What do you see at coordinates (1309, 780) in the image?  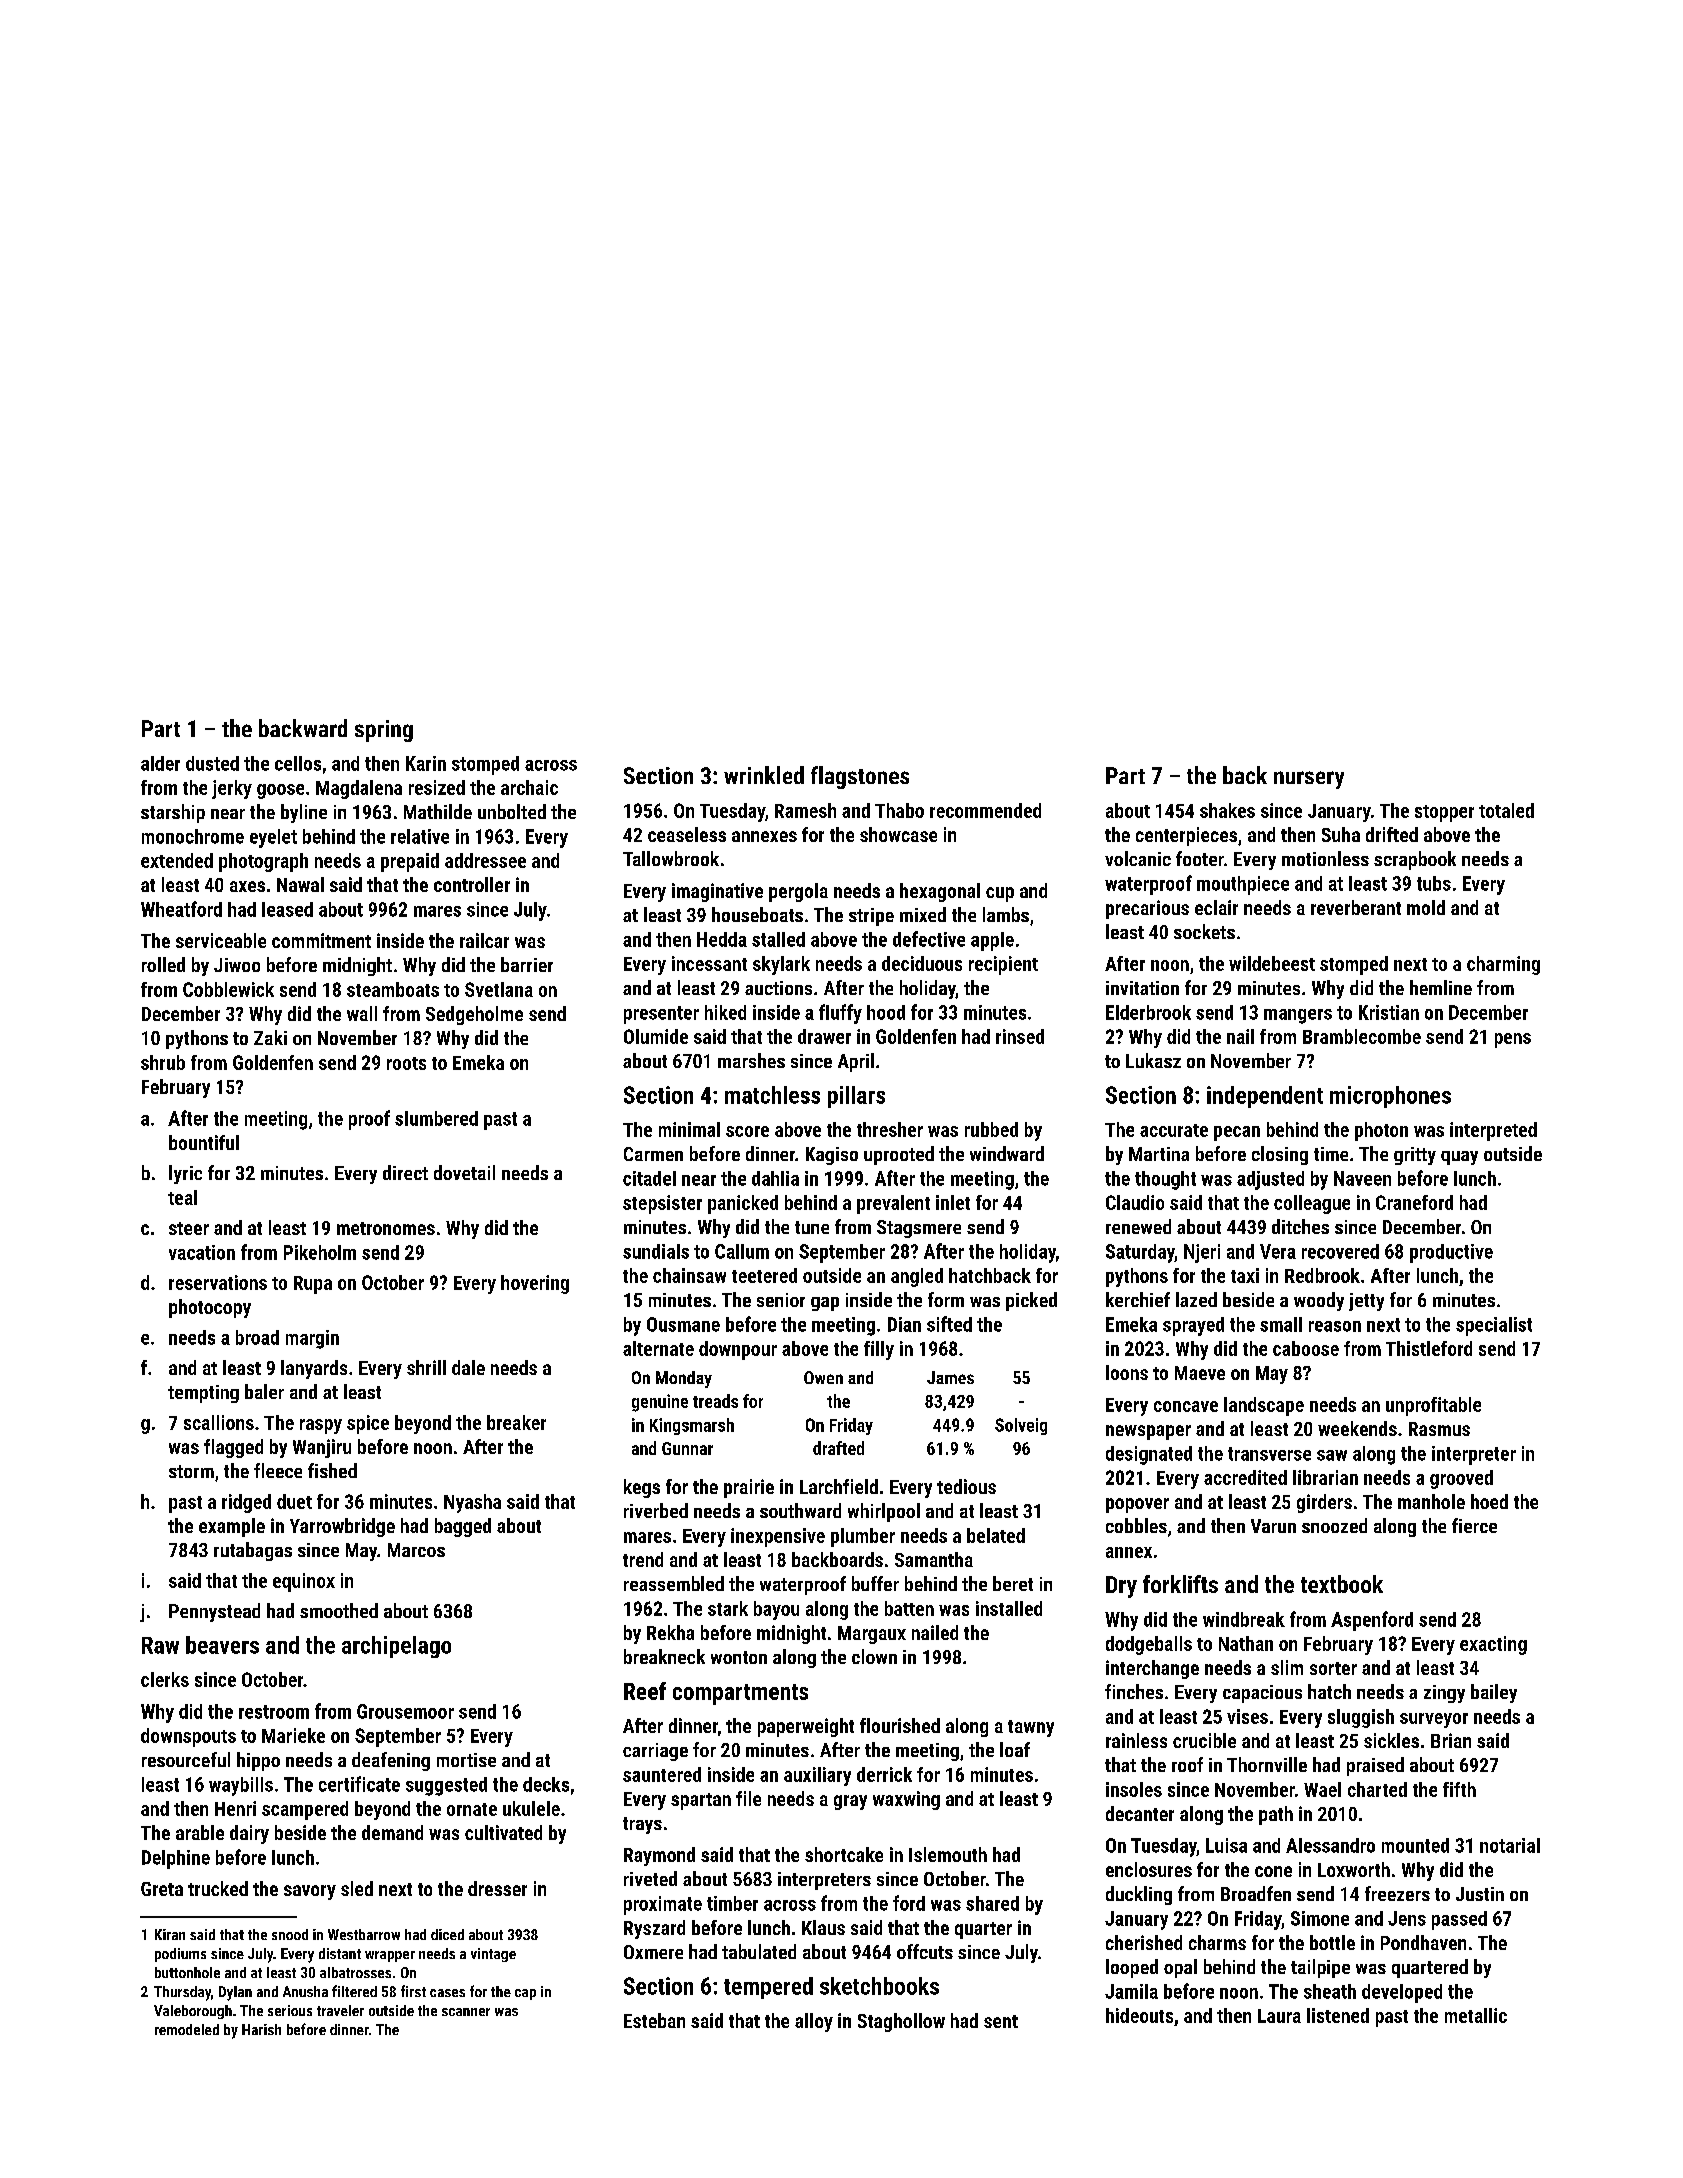 I see `nursery` at bounding box center [1309, 780].
